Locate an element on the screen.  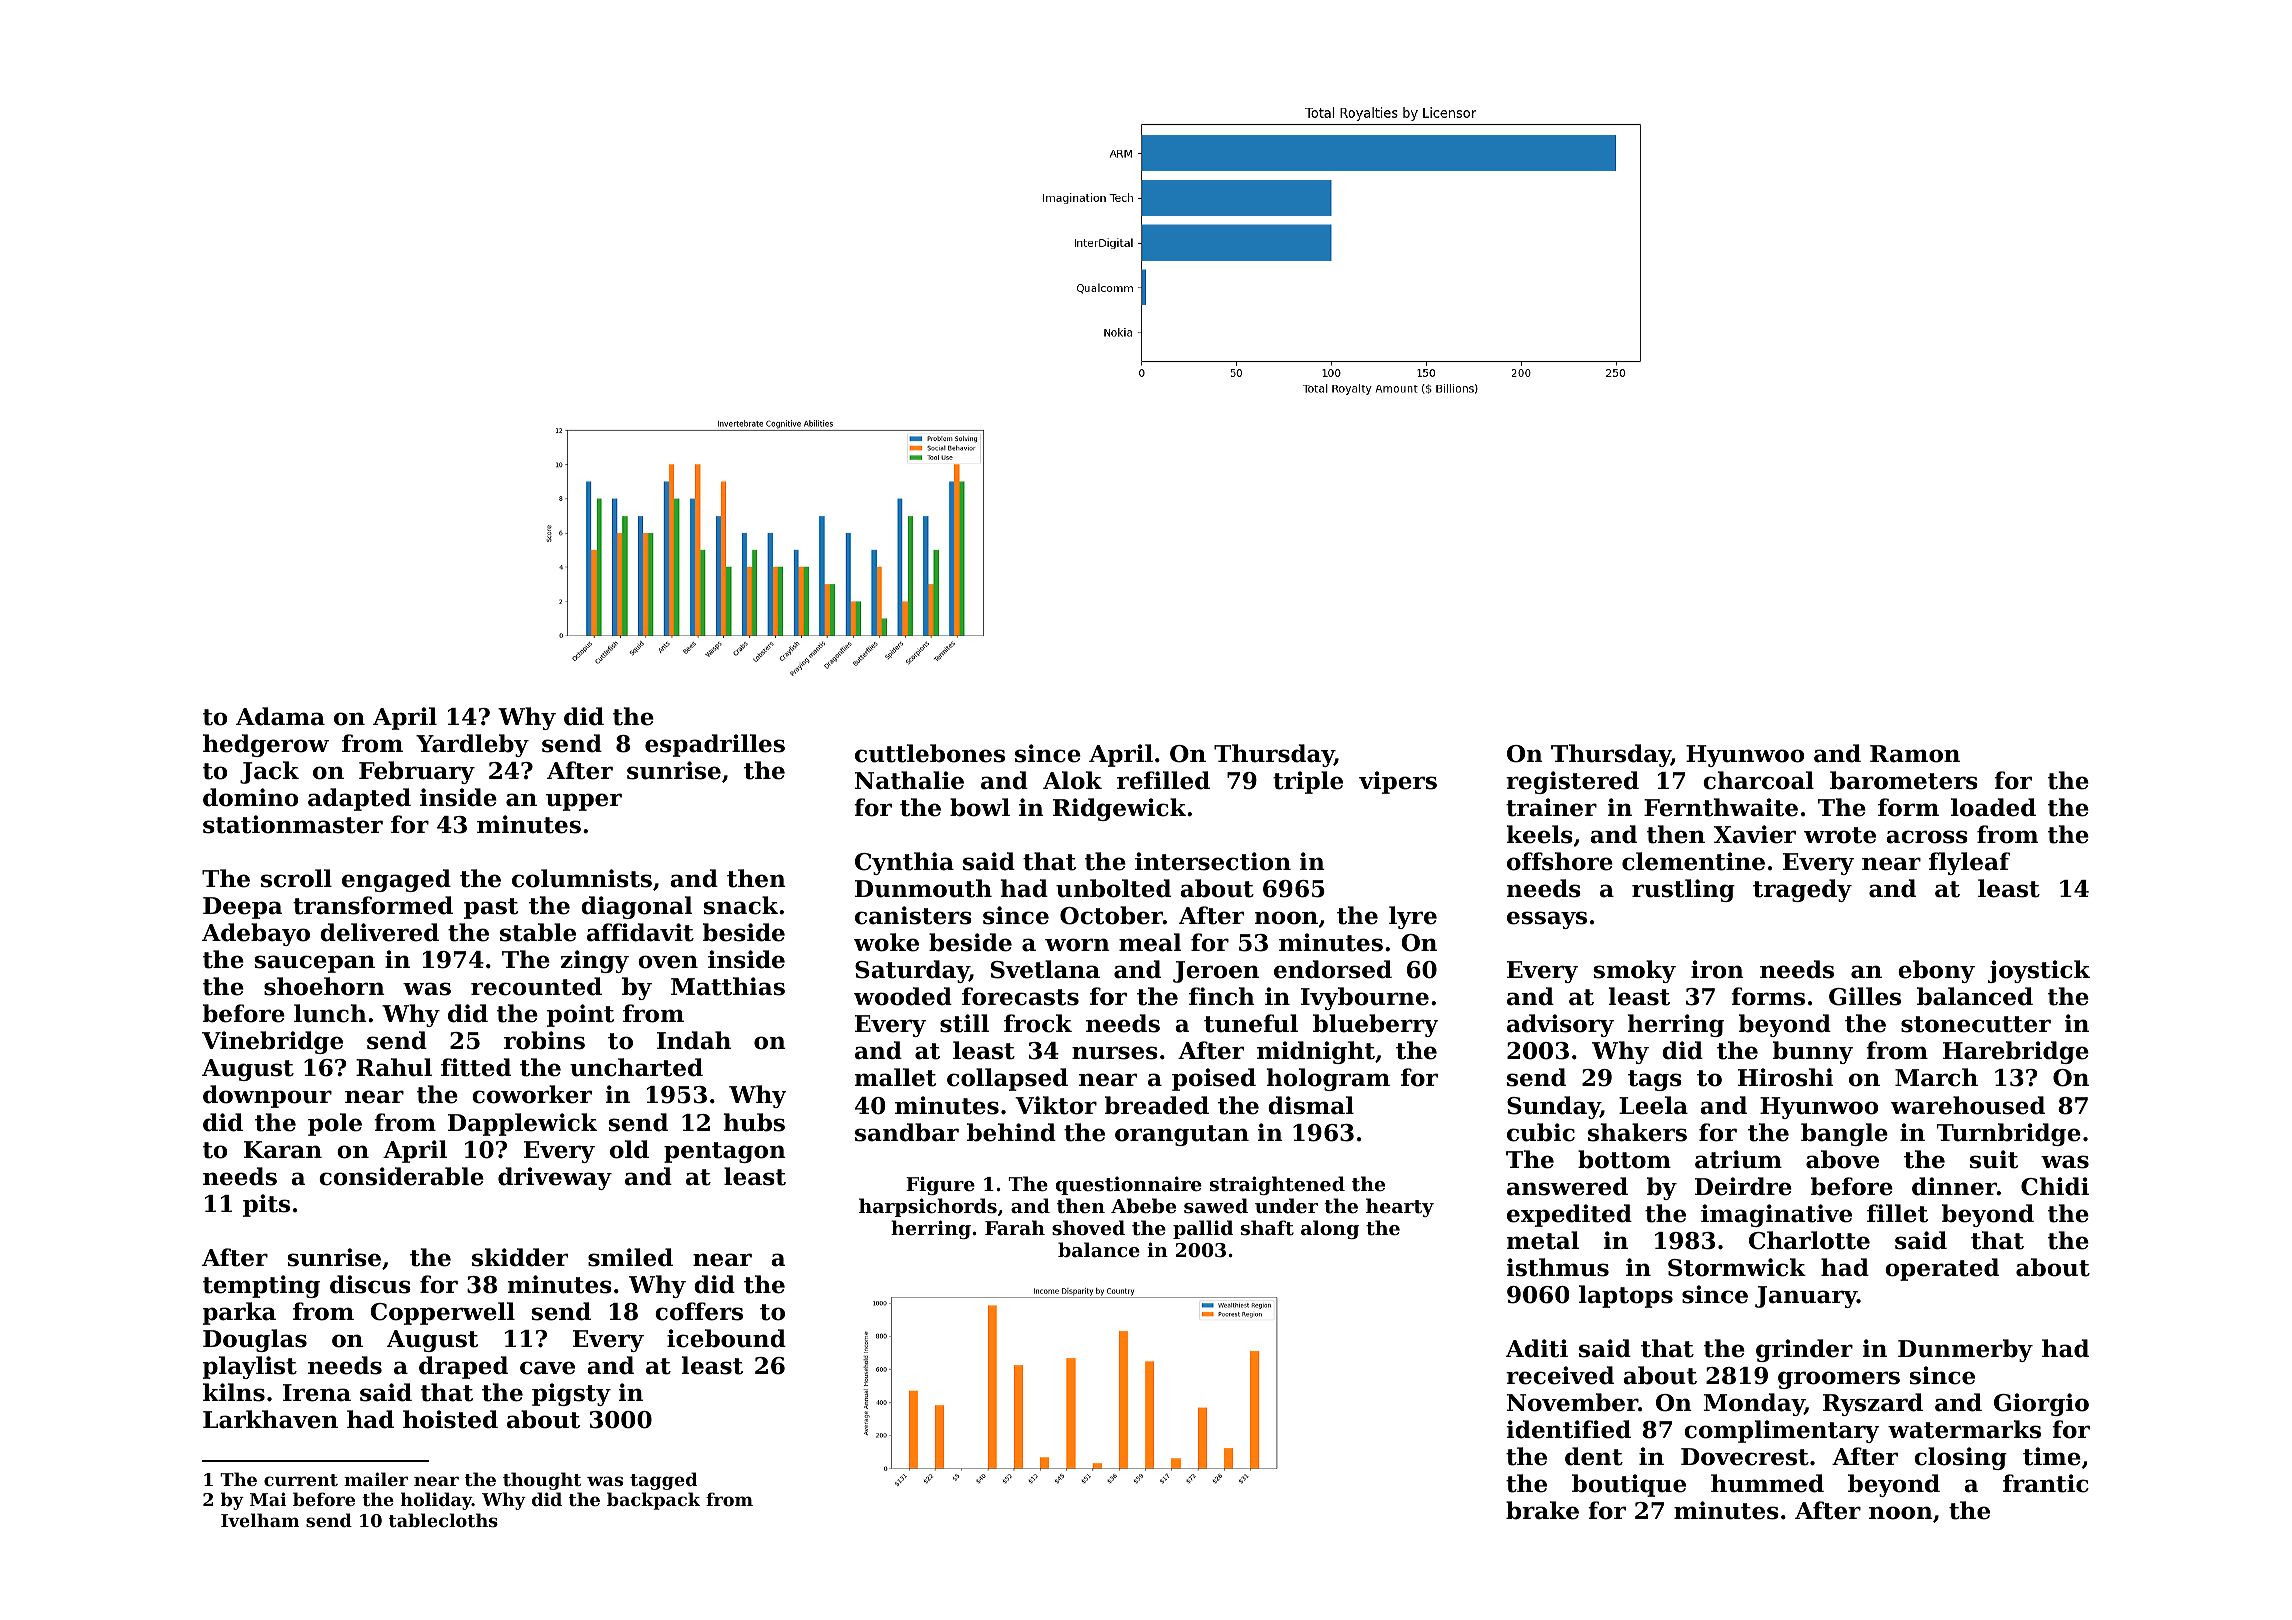
still is located at coordinates (964, 1023).
